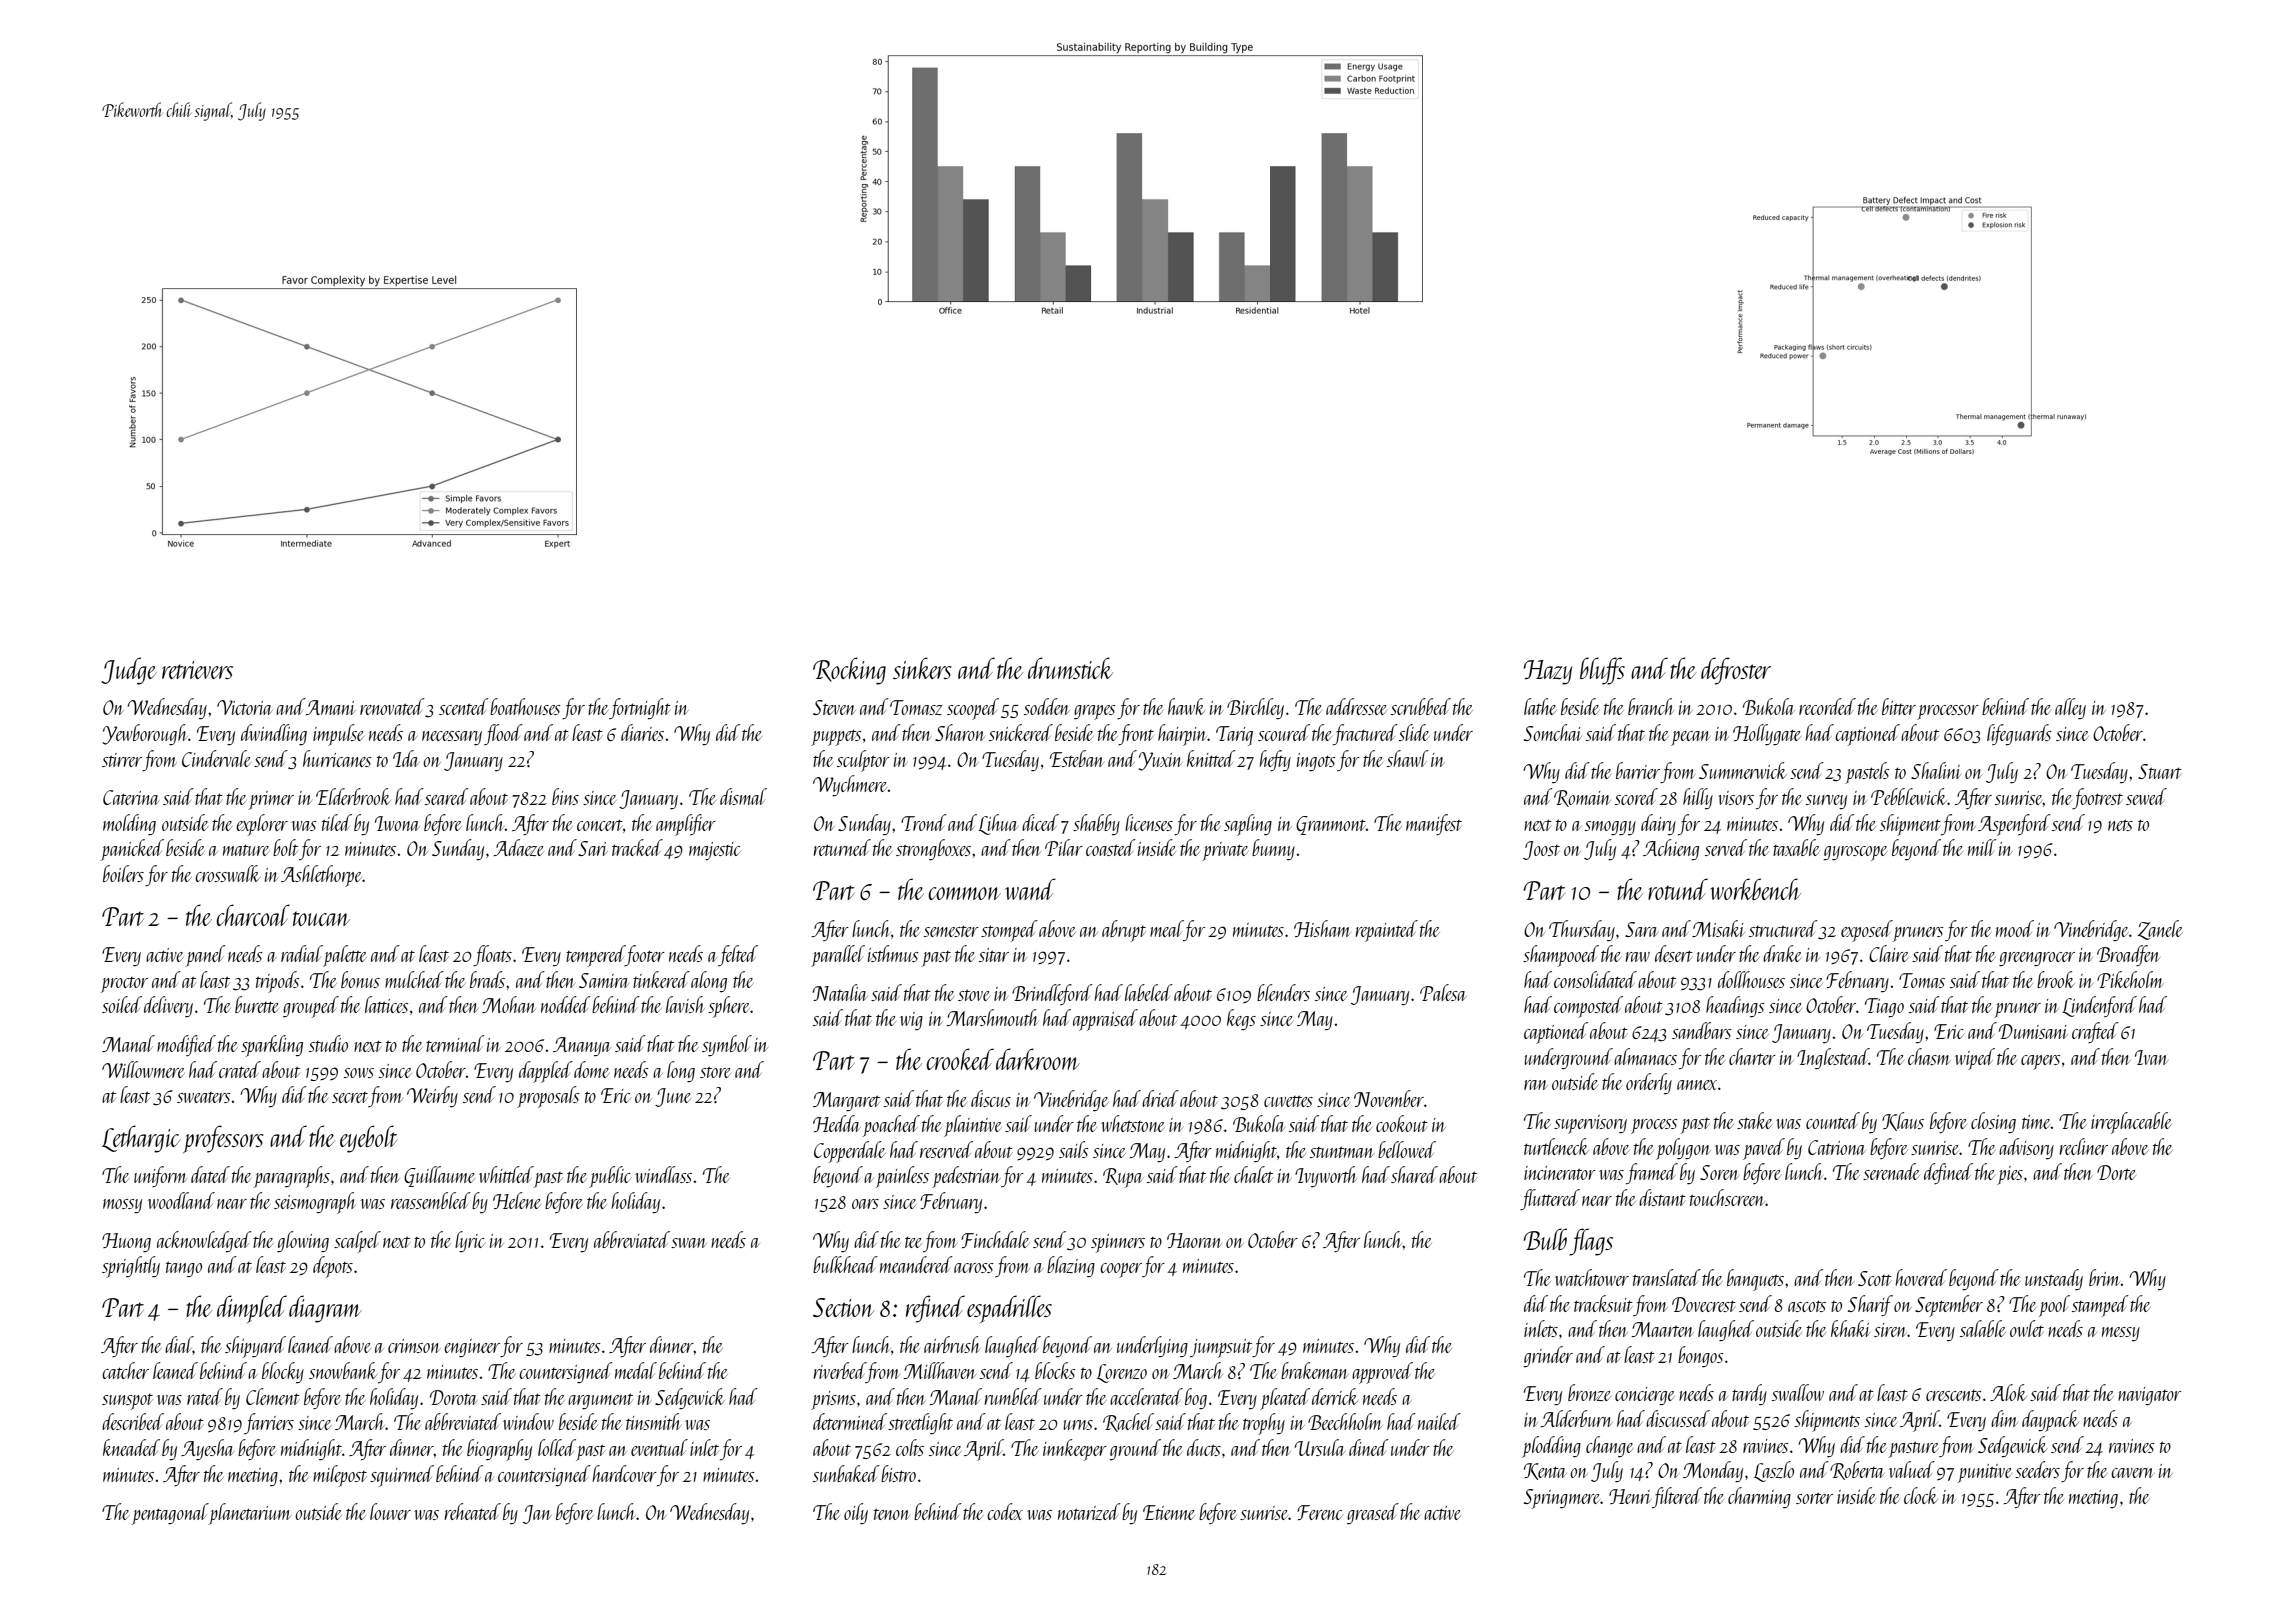 The height and width of the page is (1620, 2292). I want to click on defroster, so click(1736, 671).
